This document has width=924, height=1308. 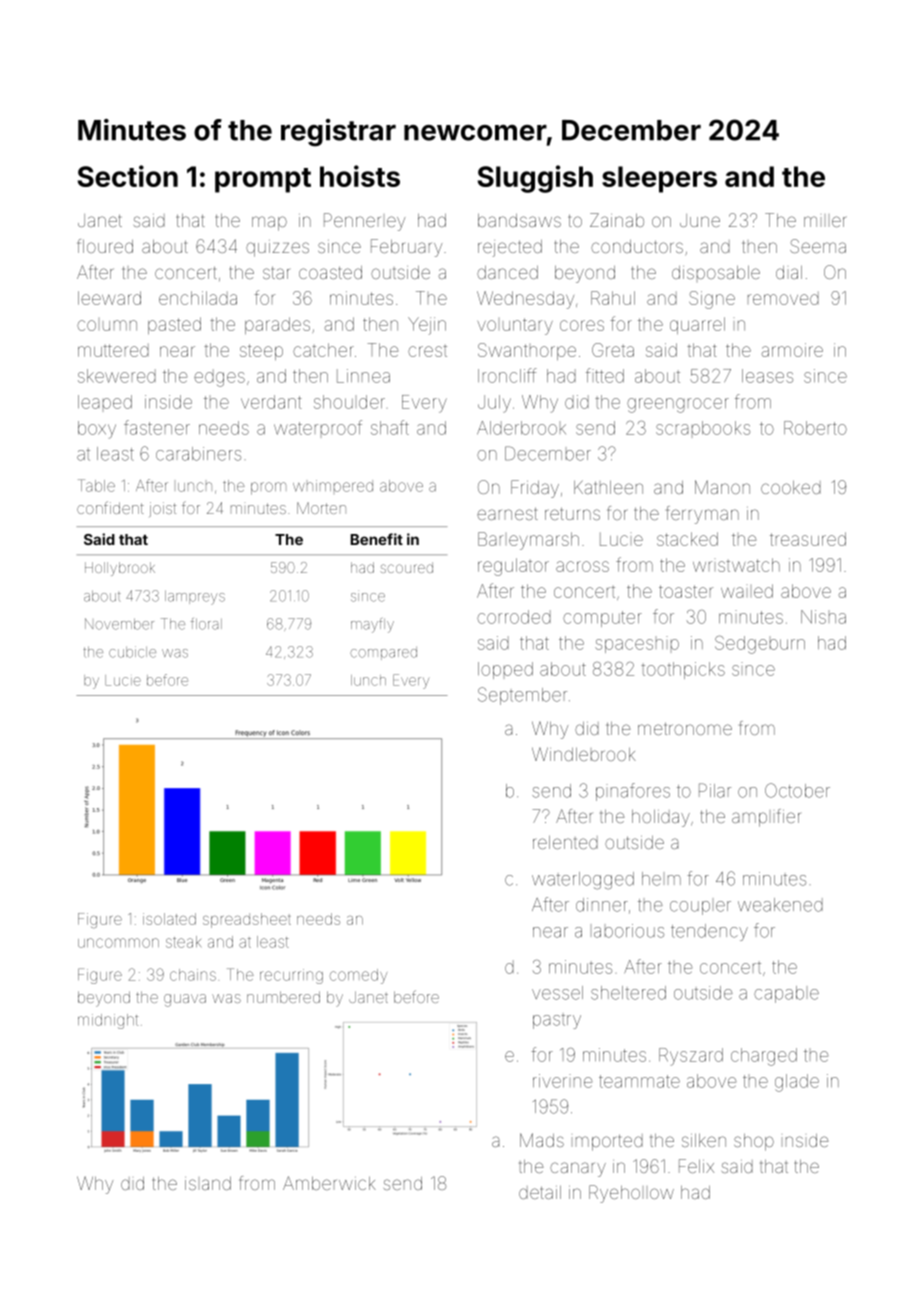 What do you see at coordinates (333, 486) in the document?
I see `whimpered` at bounding box center [333, 486].
